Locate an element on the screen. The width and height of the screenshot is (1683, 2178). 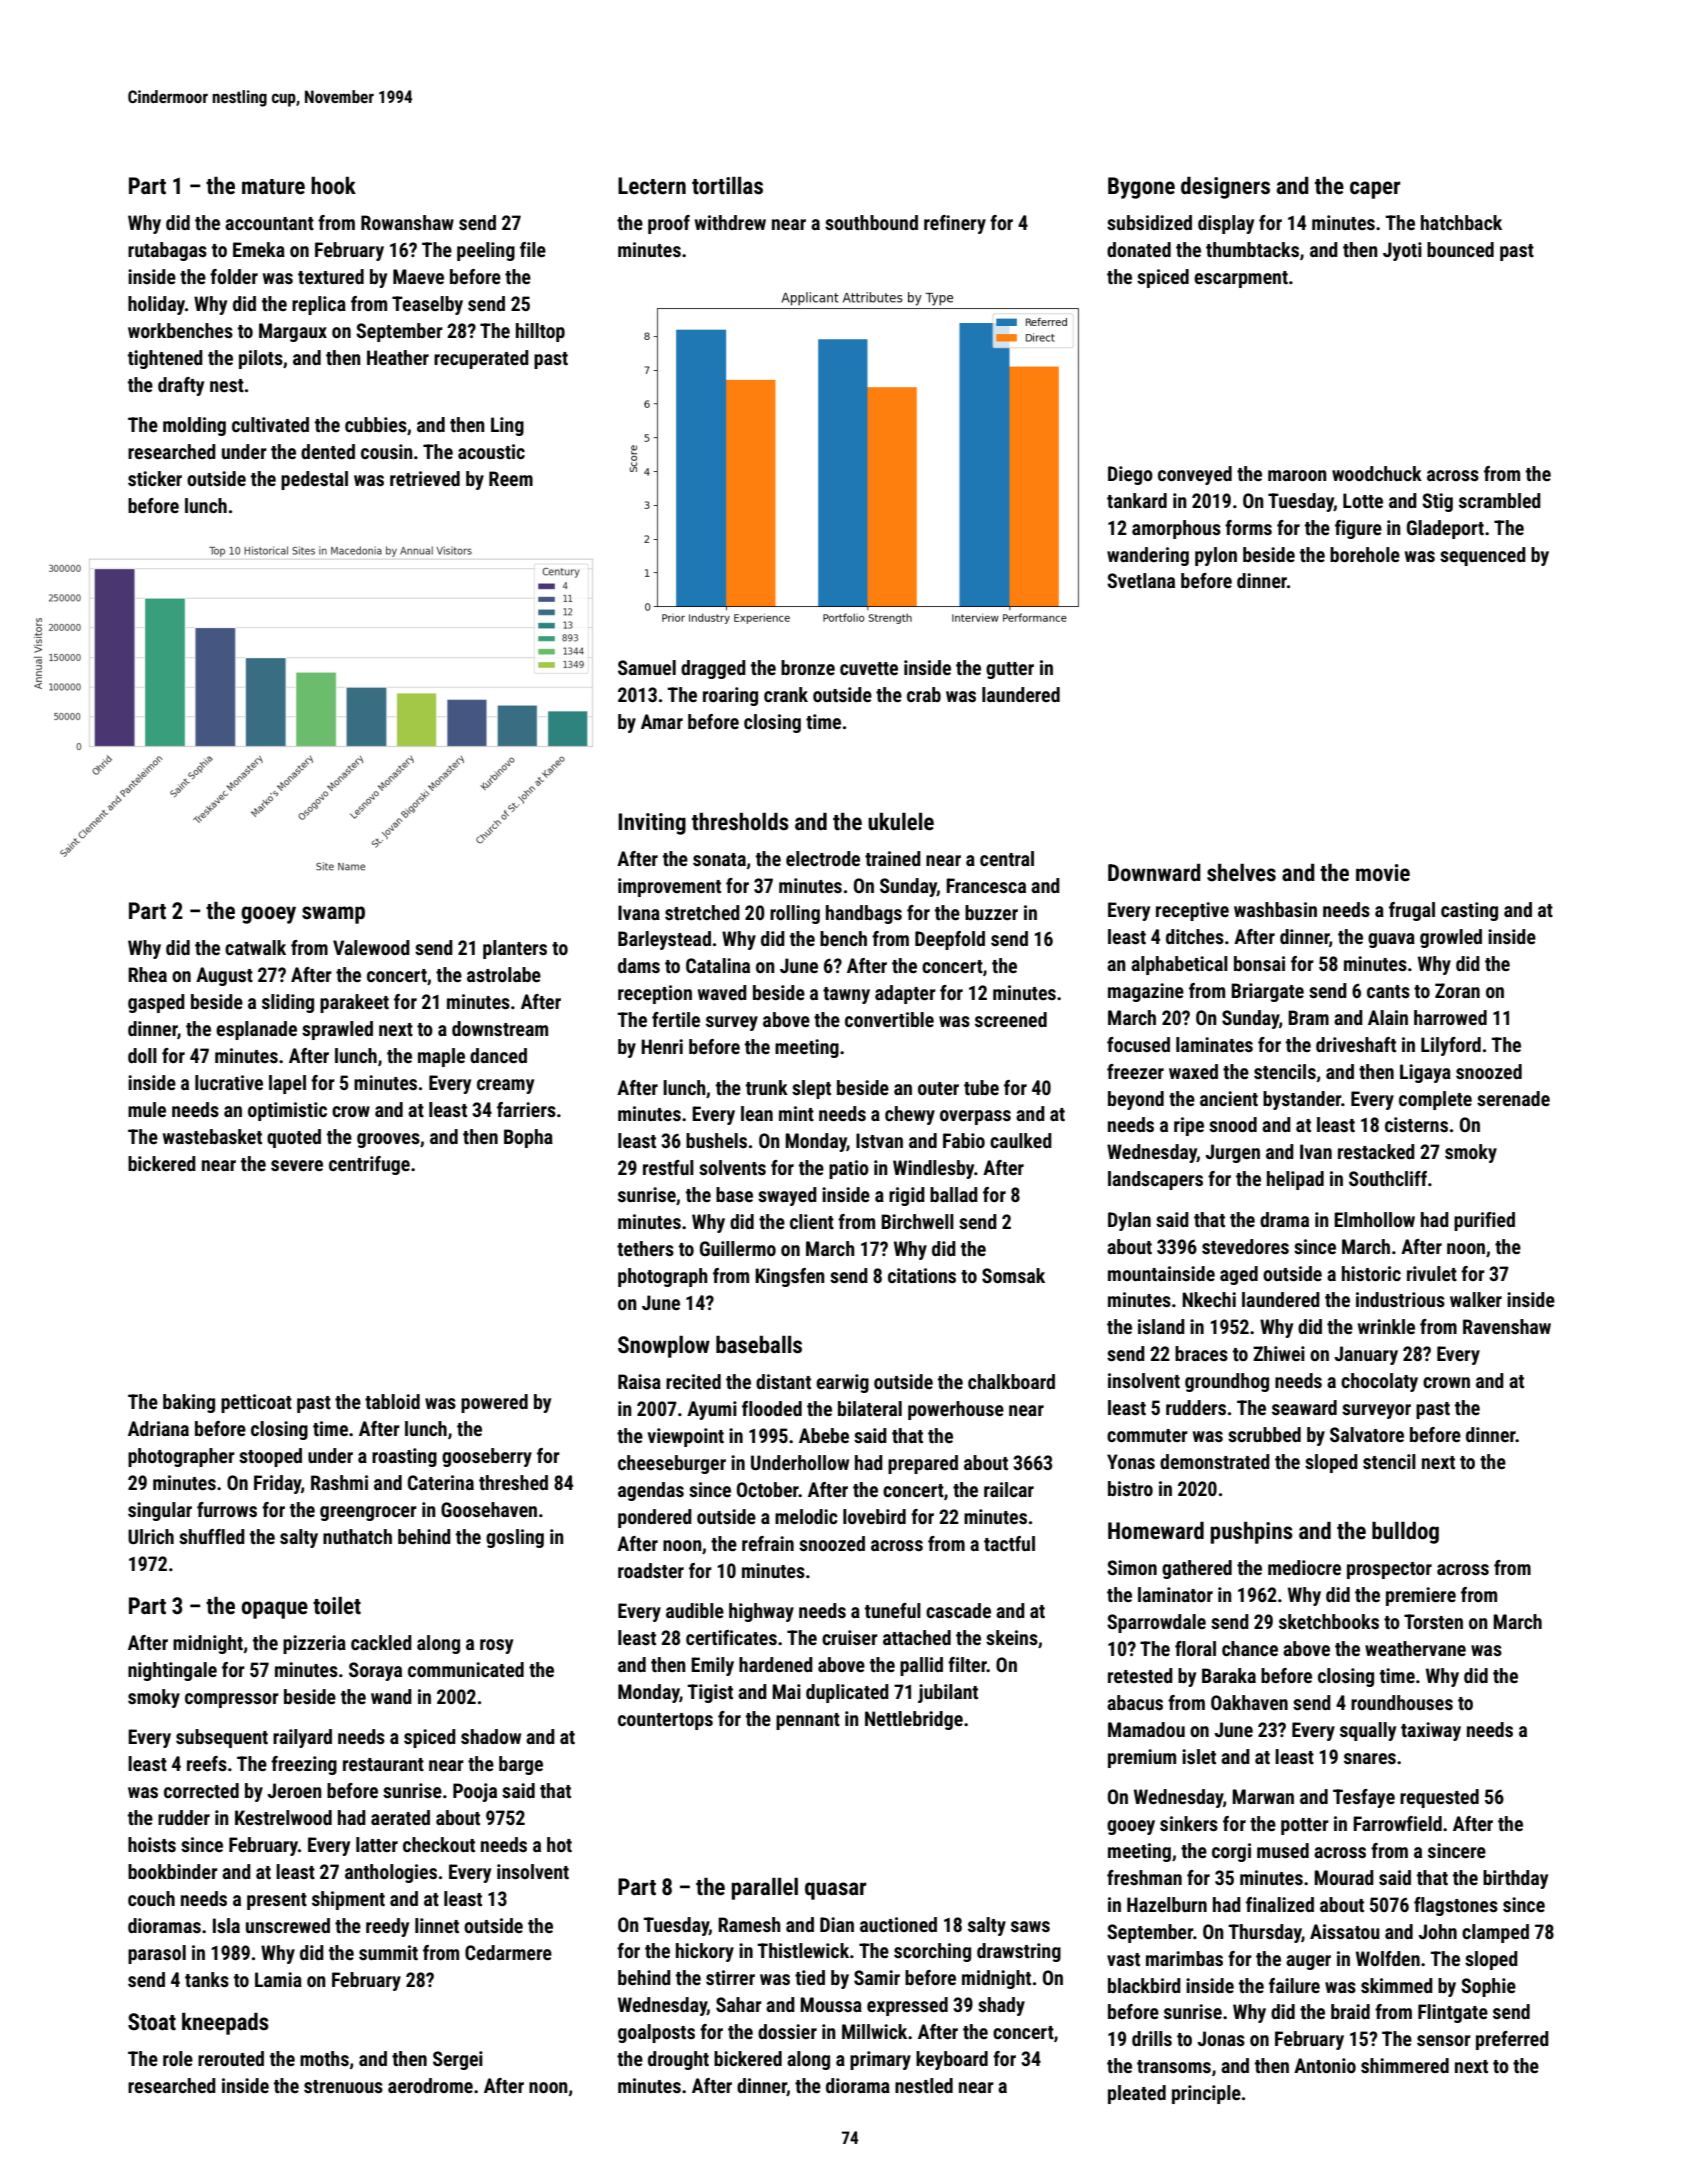
Adriana is located at coordinates (158, 1428).
